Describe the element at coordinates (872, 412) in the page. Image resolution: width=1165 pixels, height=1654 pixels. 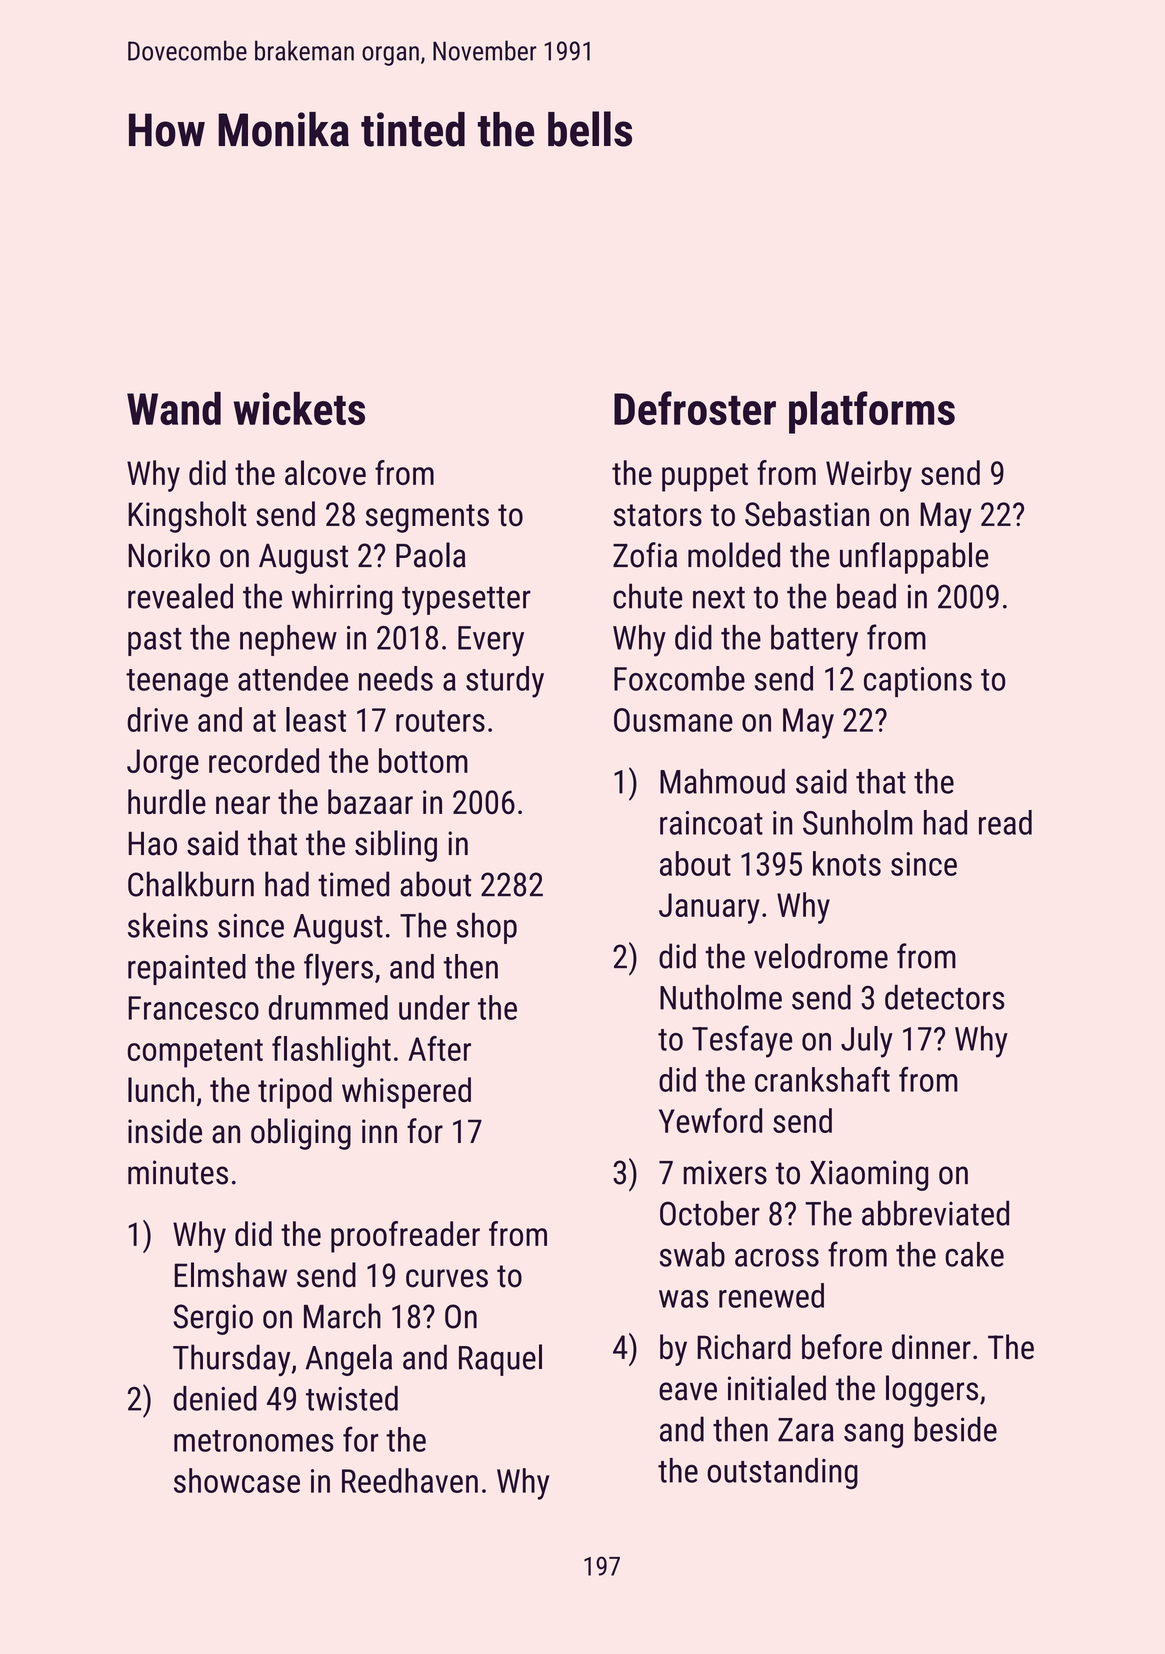
I see `platforms` at that location.
